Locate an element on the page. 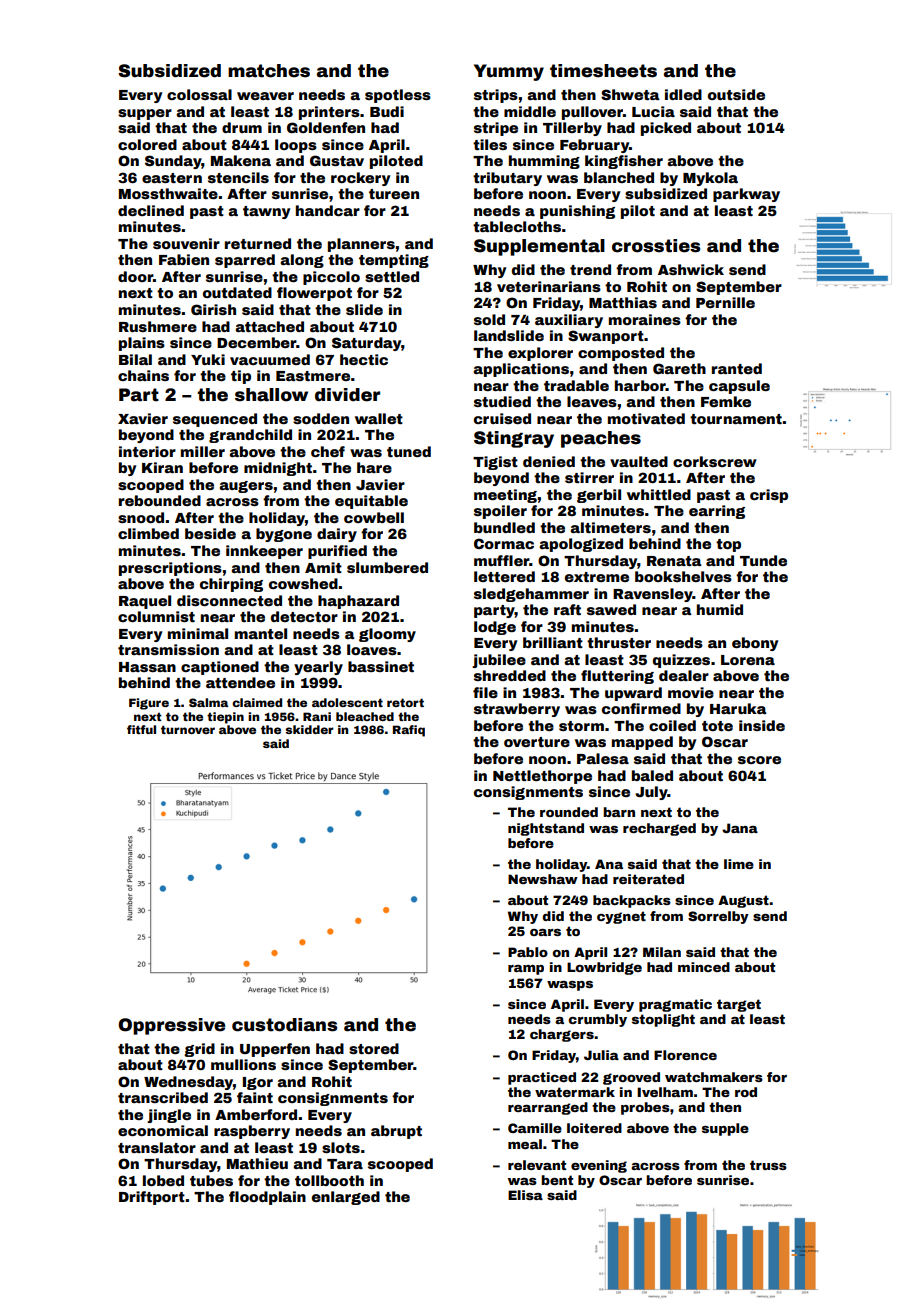  stored is located at coordinates (374, 1048).
